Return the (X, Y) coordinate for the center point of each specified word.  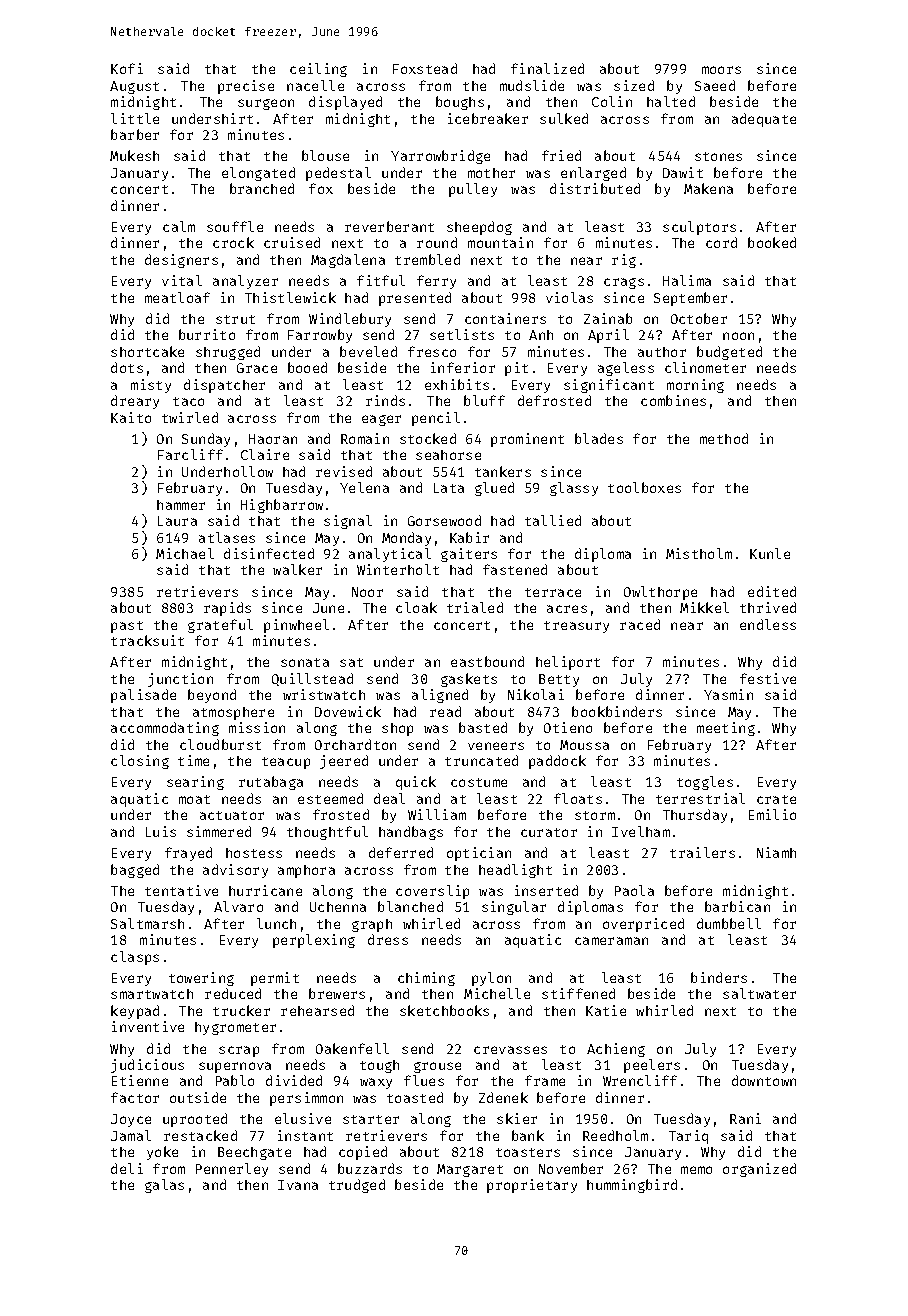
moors (721, 70)
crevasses (510, 1050)
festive (768, 678)
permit (275, 979)
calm (179, 226)
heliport (568, 663)
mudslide (532, 85)
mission (257, 727)
